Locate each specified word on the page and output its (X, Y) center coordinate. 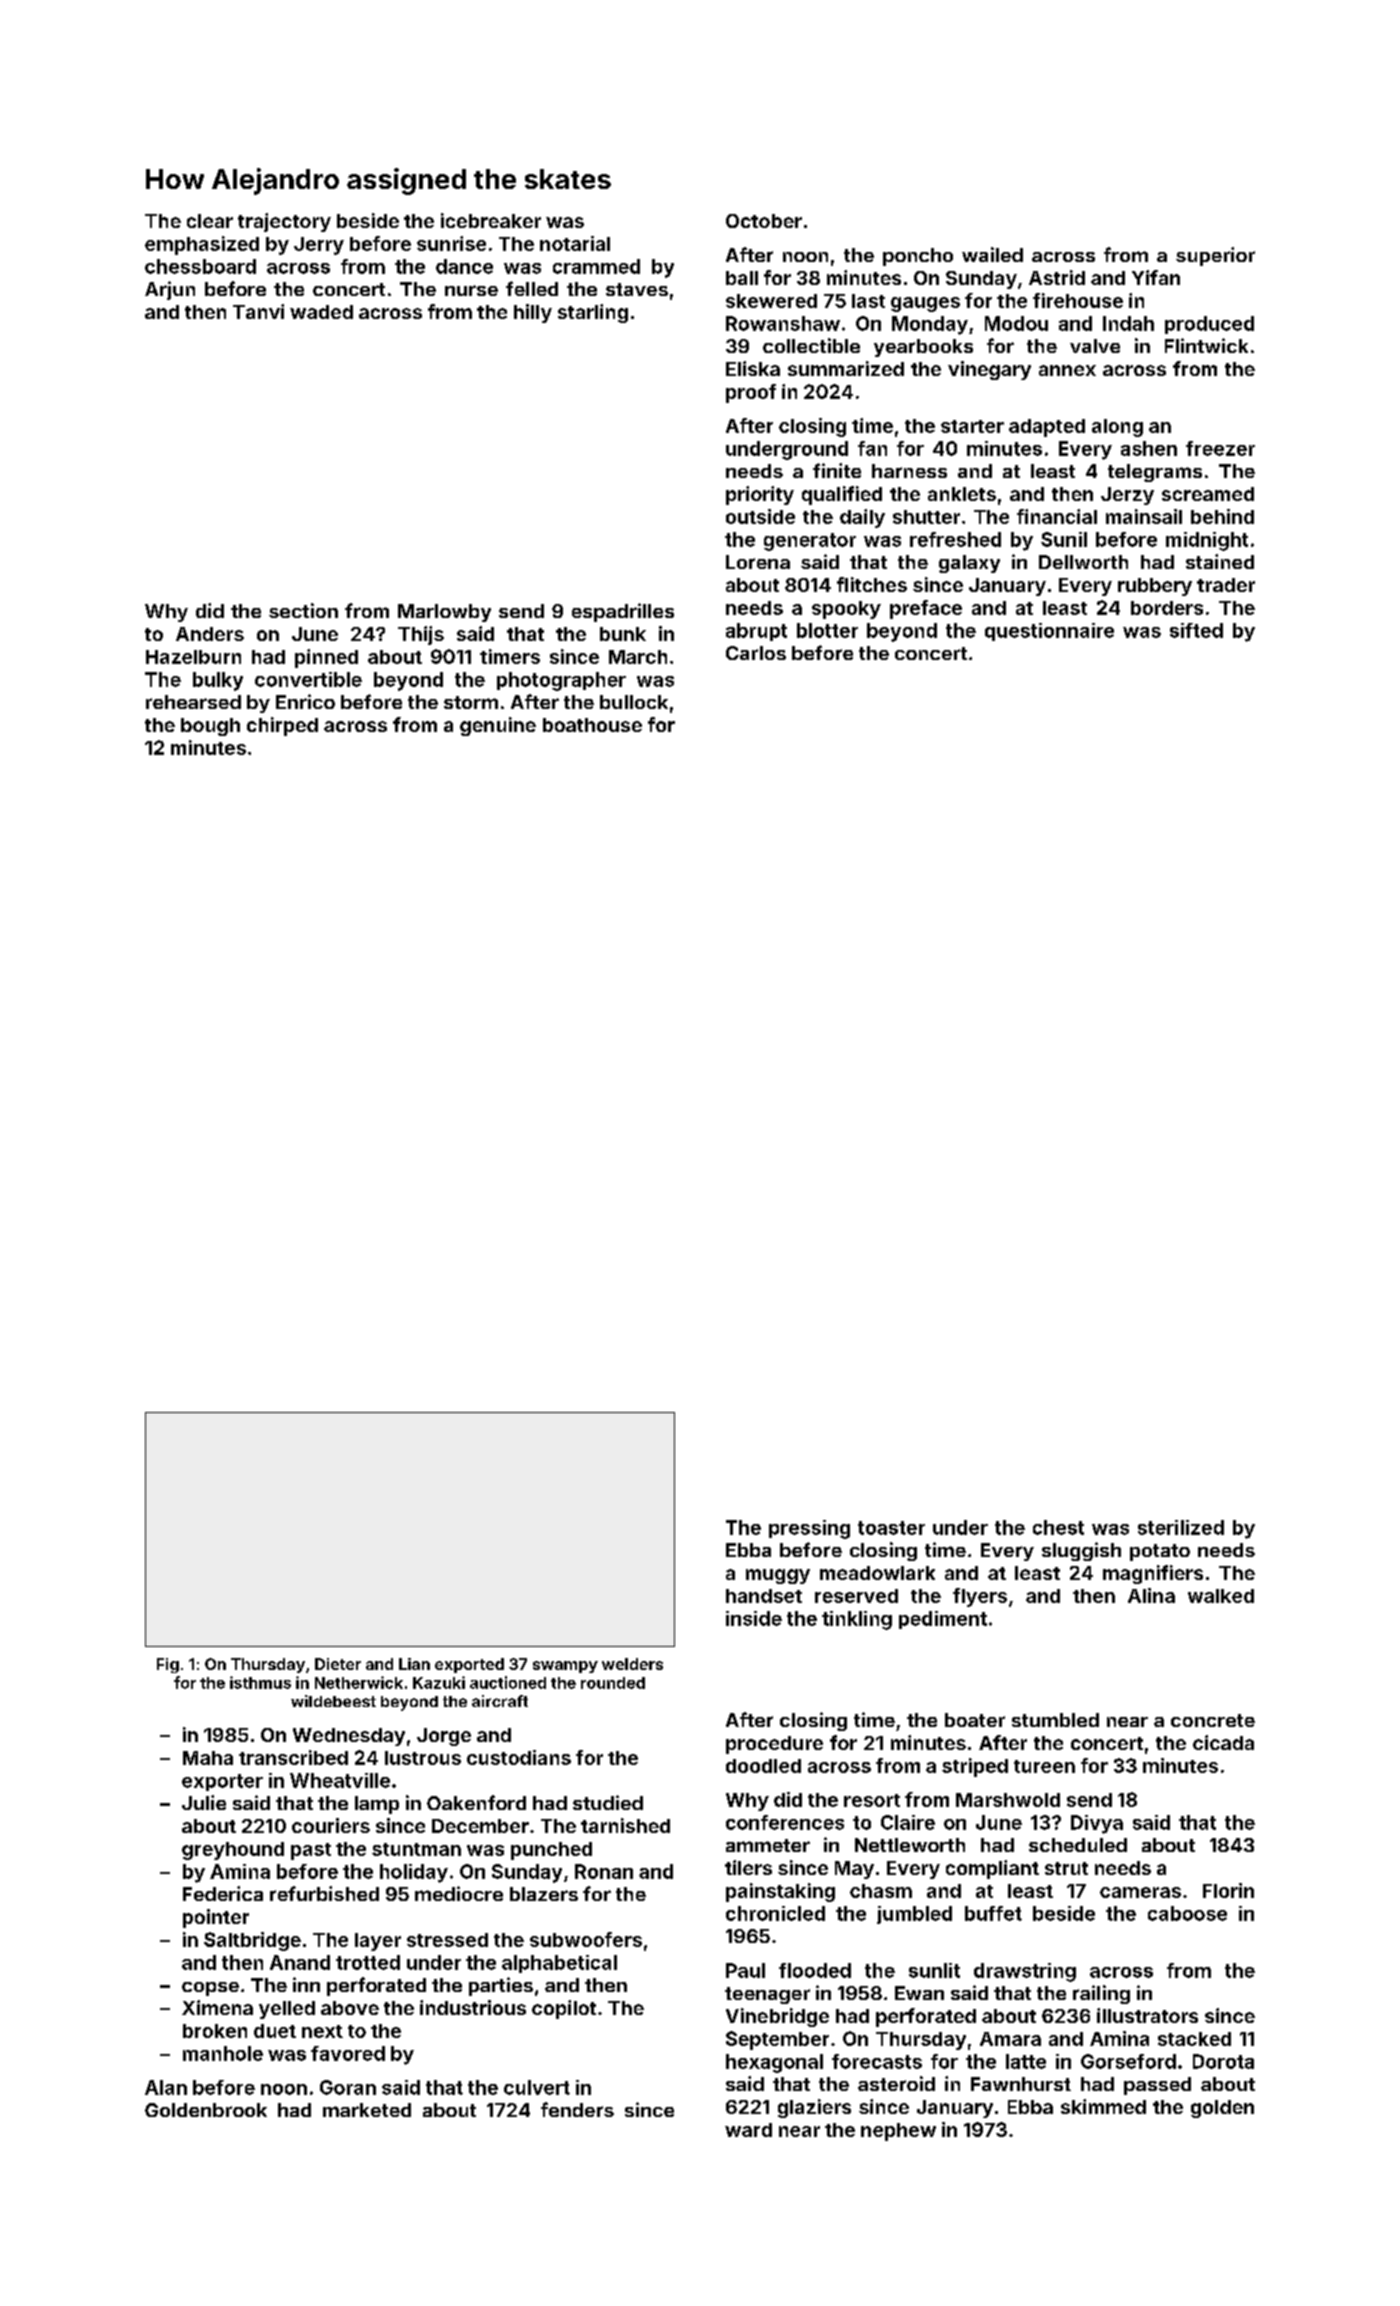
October (764, 221)
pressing (809, 1529)
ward (748, 2130)
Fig (168, 1665)
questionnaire (1049, 632)
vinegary (989, 370)
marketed (367, 2110)
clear (210, 221)
